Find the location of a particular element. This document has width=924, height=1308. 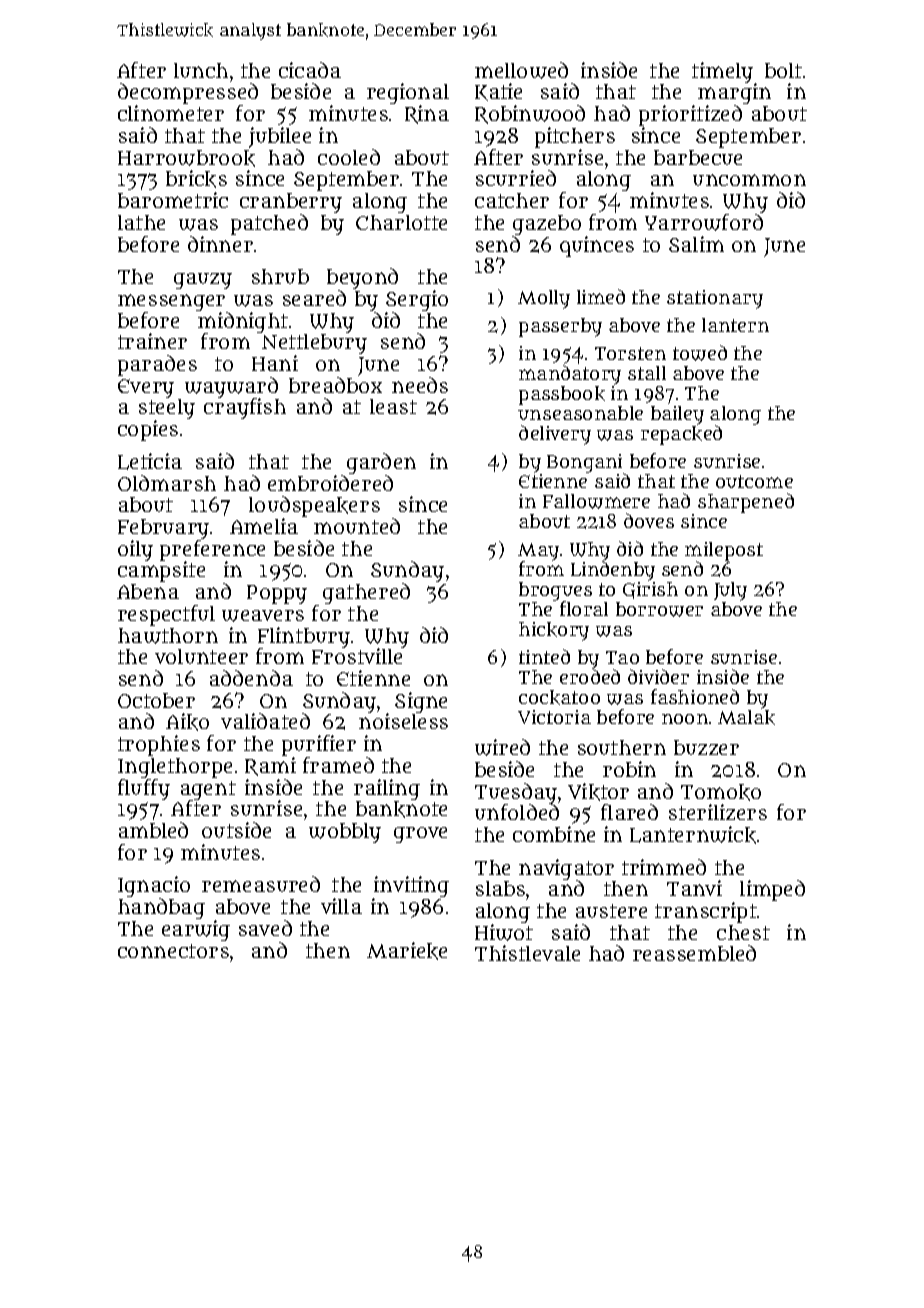

Rina is located at coordinates (427, 114).
